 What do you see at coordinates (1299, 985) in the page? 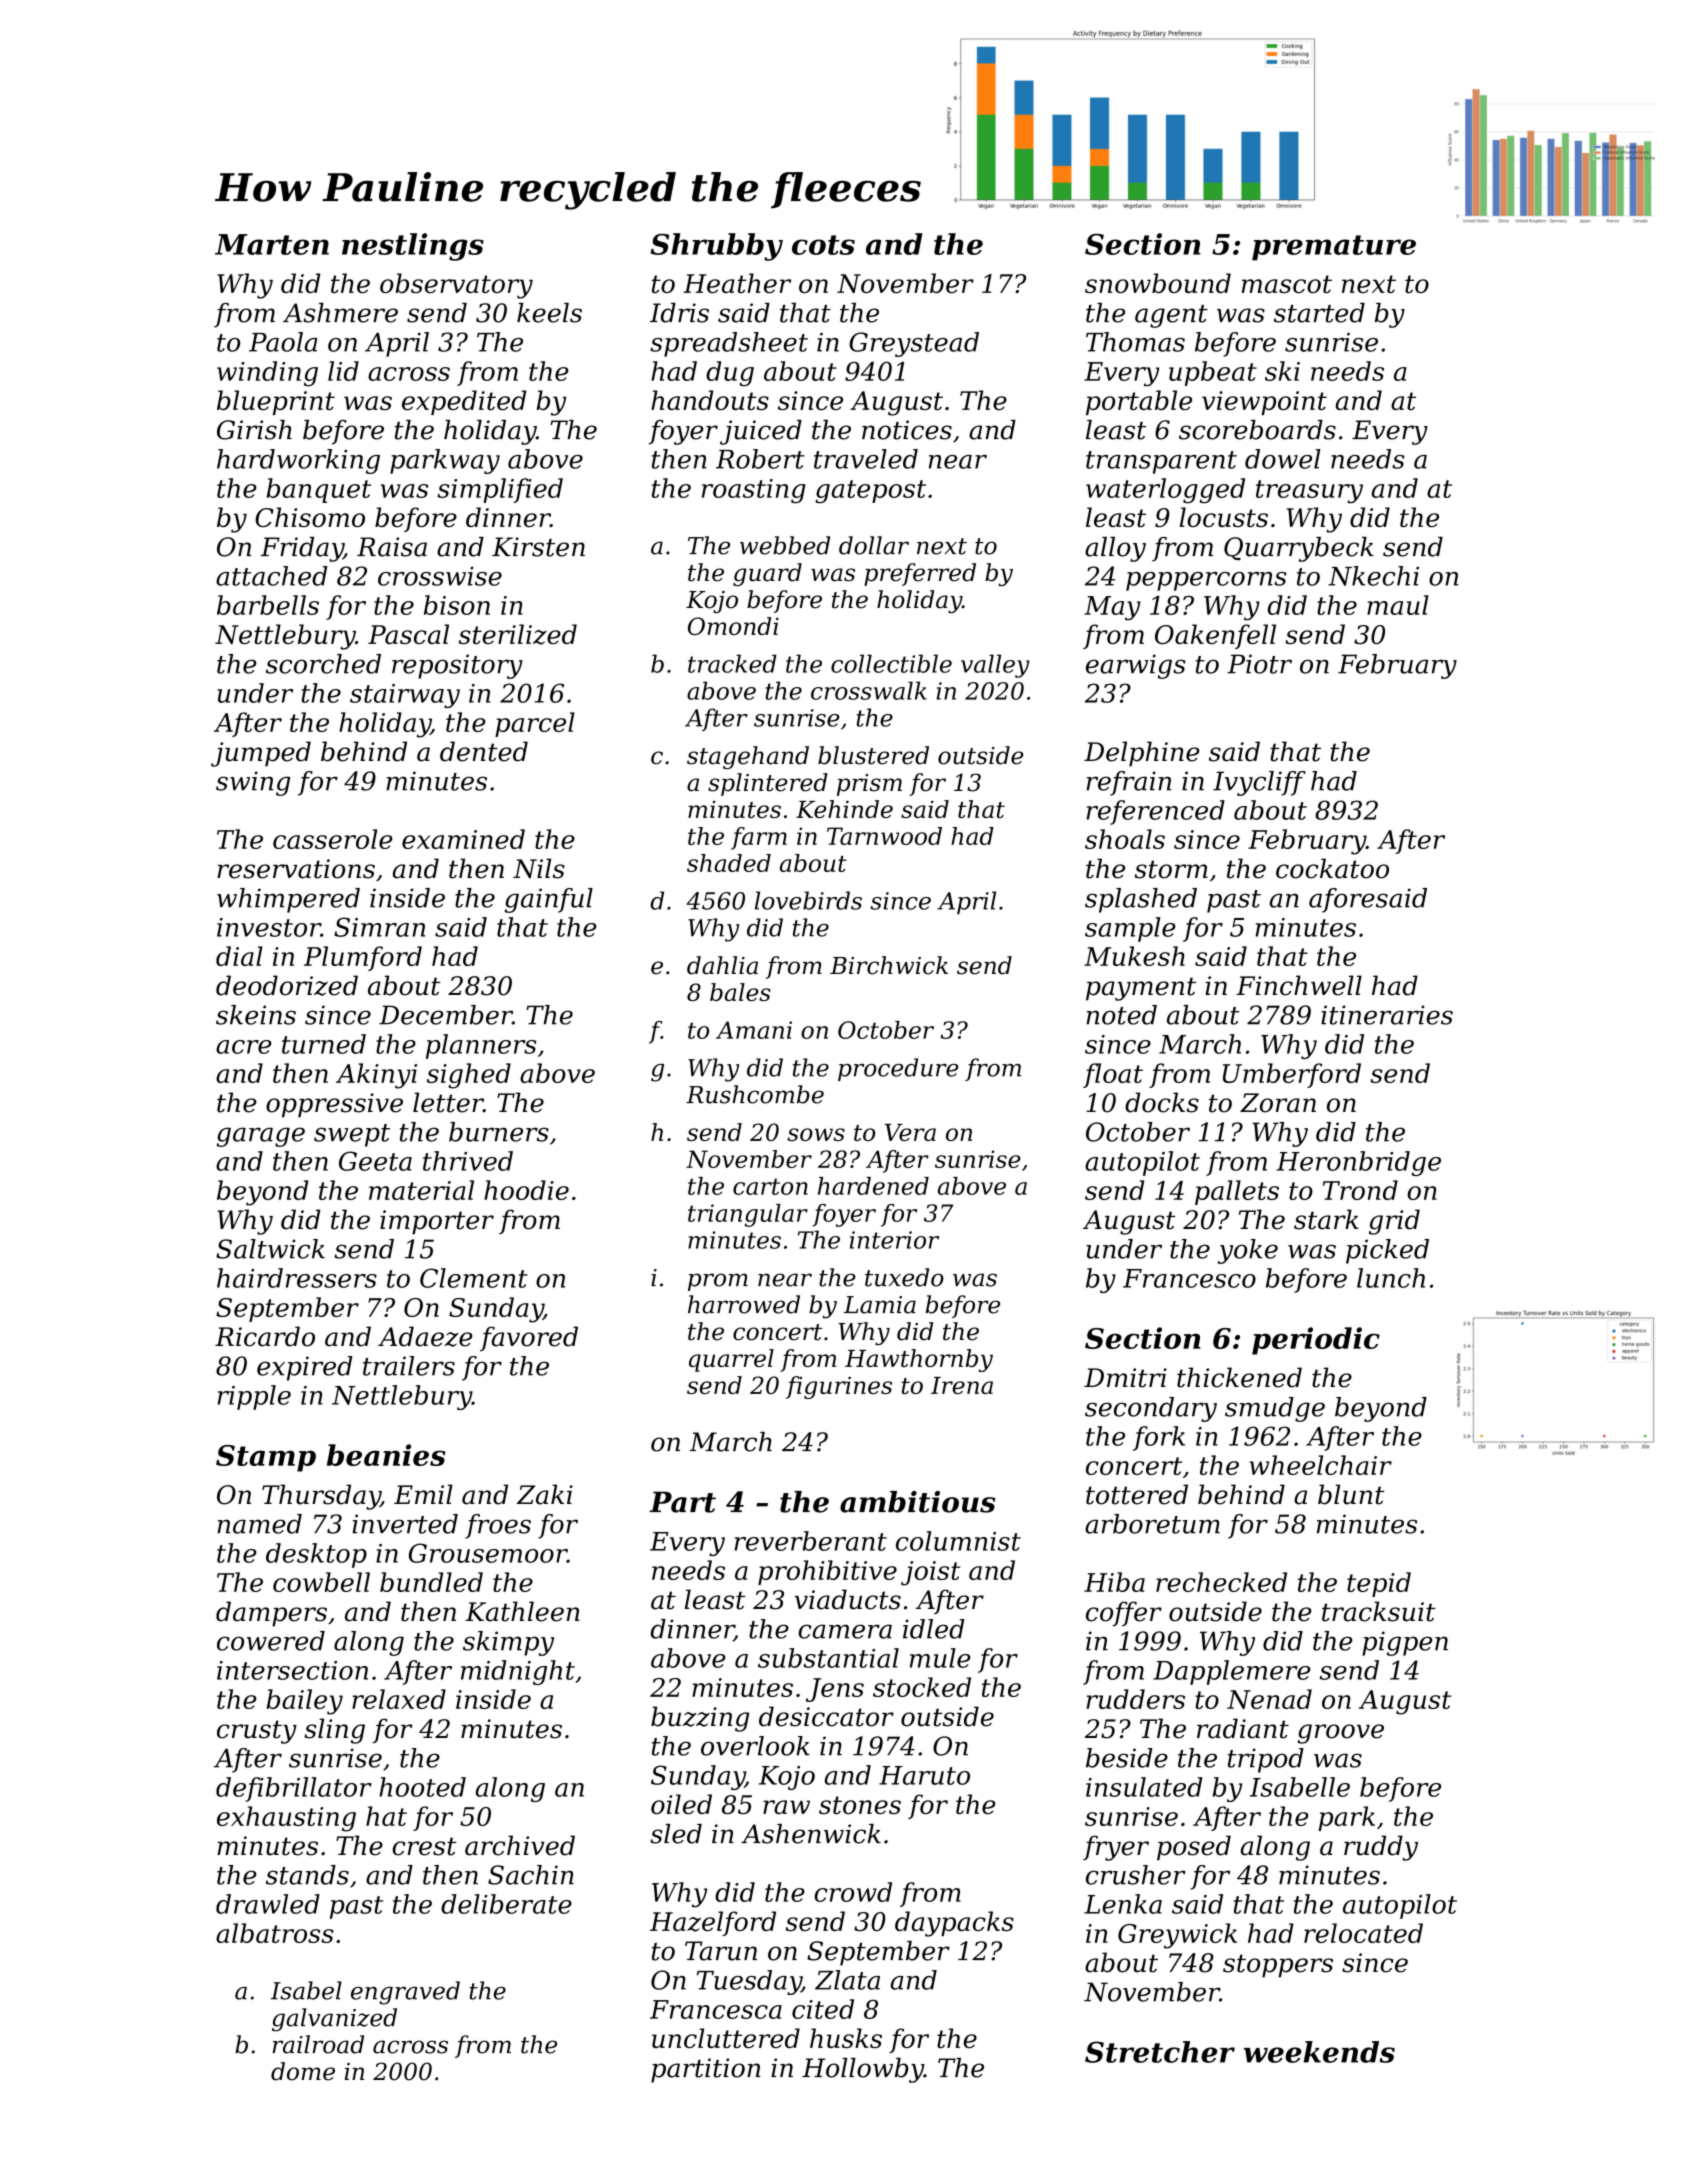
I see `Finchwell` at bounding box center [1299, 985].
